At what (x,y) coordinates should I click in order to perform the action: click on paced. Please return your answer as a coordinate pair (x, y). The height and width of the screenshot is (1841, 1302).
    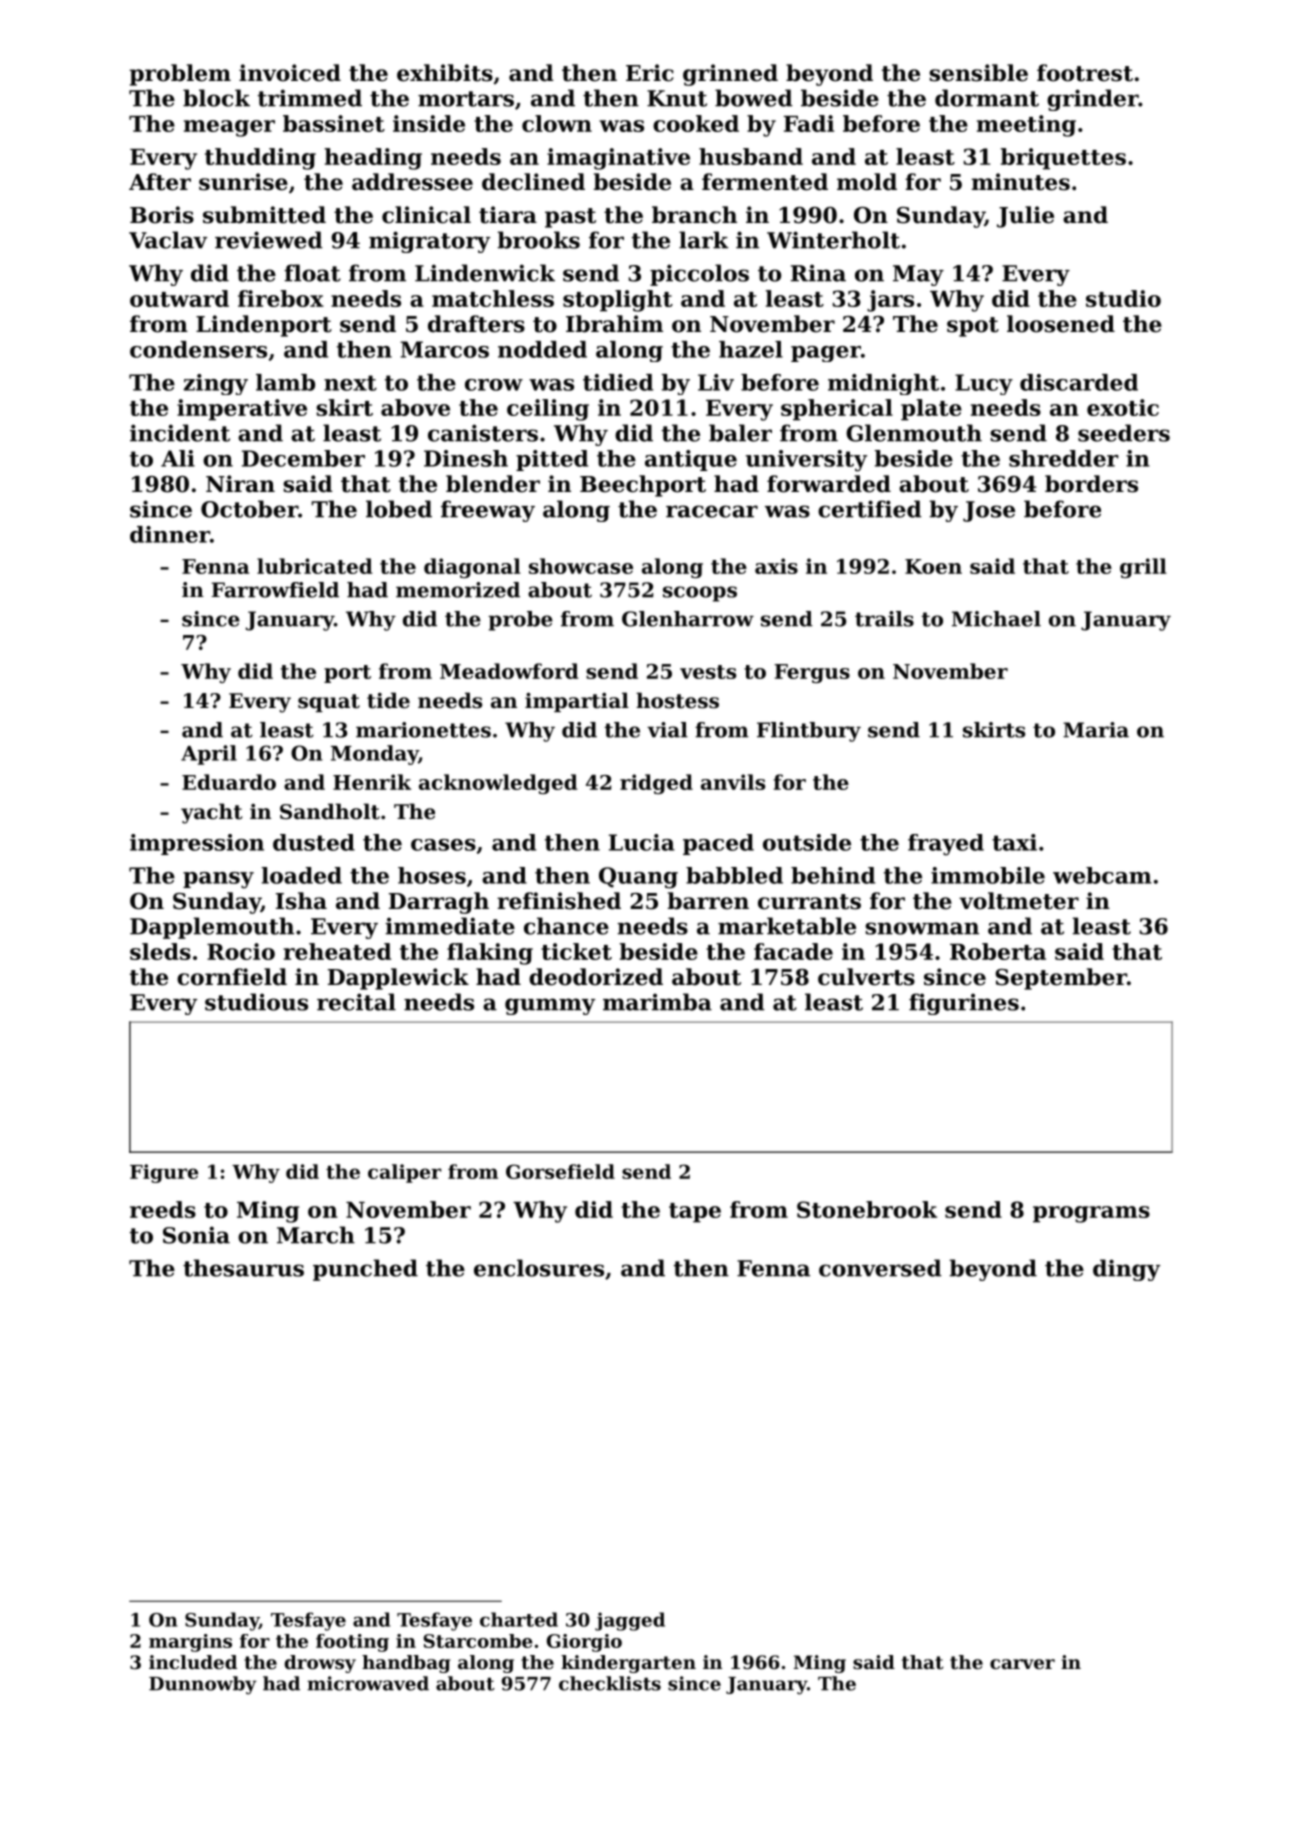
    Looking at the image, I should click on (718, 844).
